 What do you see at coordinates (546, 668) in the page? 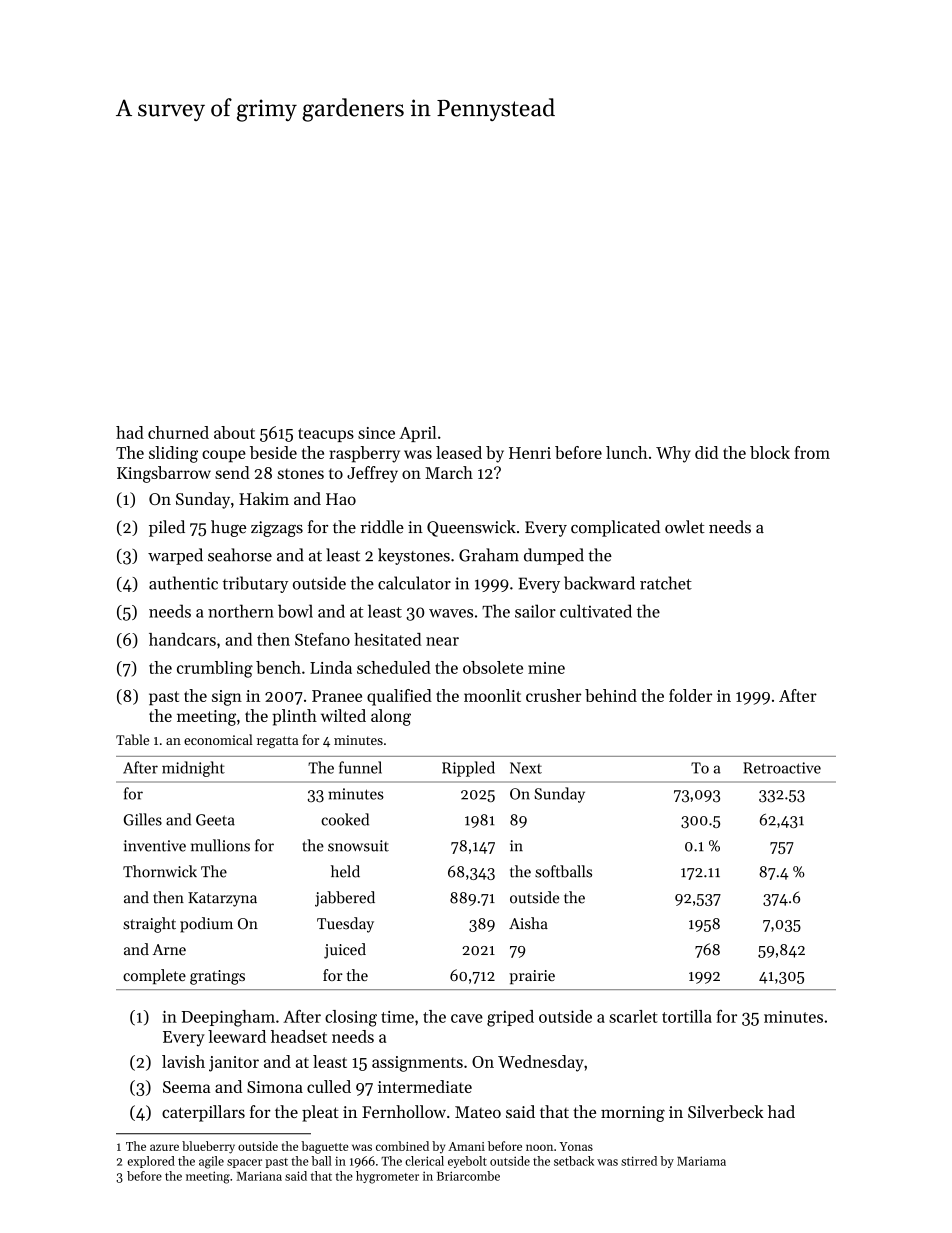
I see `mine` at bounding box center [546, 668].
